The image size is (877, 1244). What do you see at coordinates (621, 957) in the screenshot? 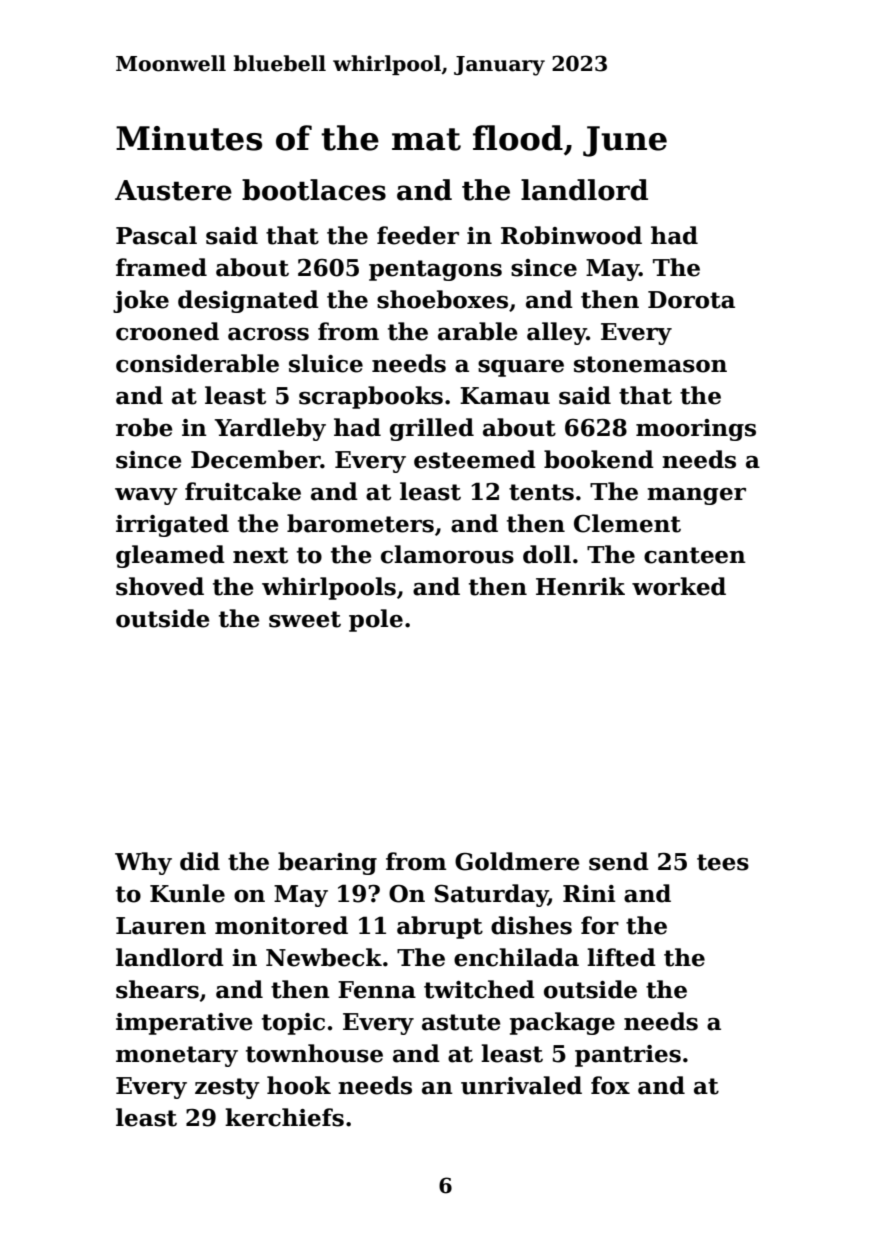
I see `lifted` at bounding box center [621, 957].
